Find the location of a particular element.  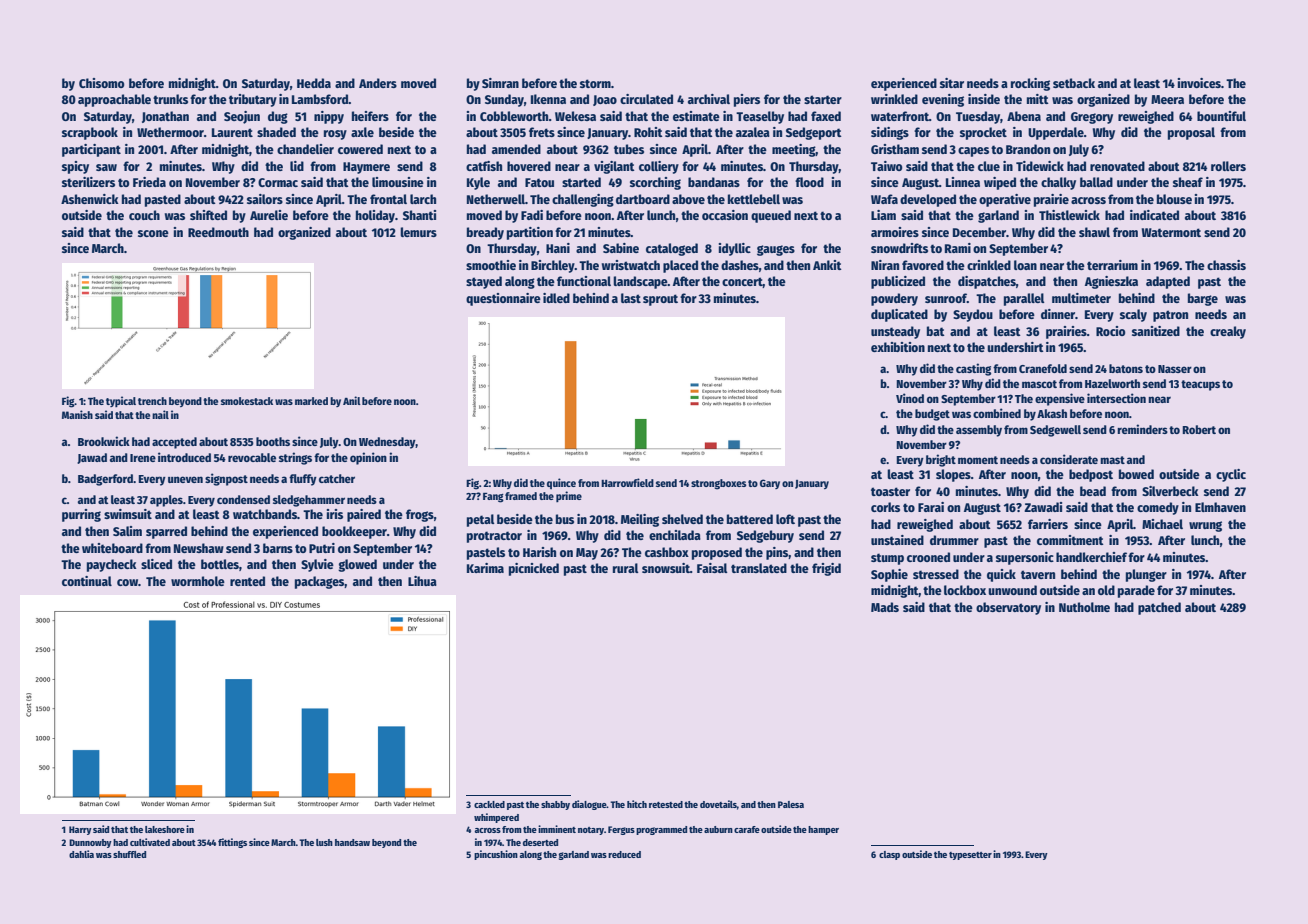

last is located at coordinates (631, 298).
